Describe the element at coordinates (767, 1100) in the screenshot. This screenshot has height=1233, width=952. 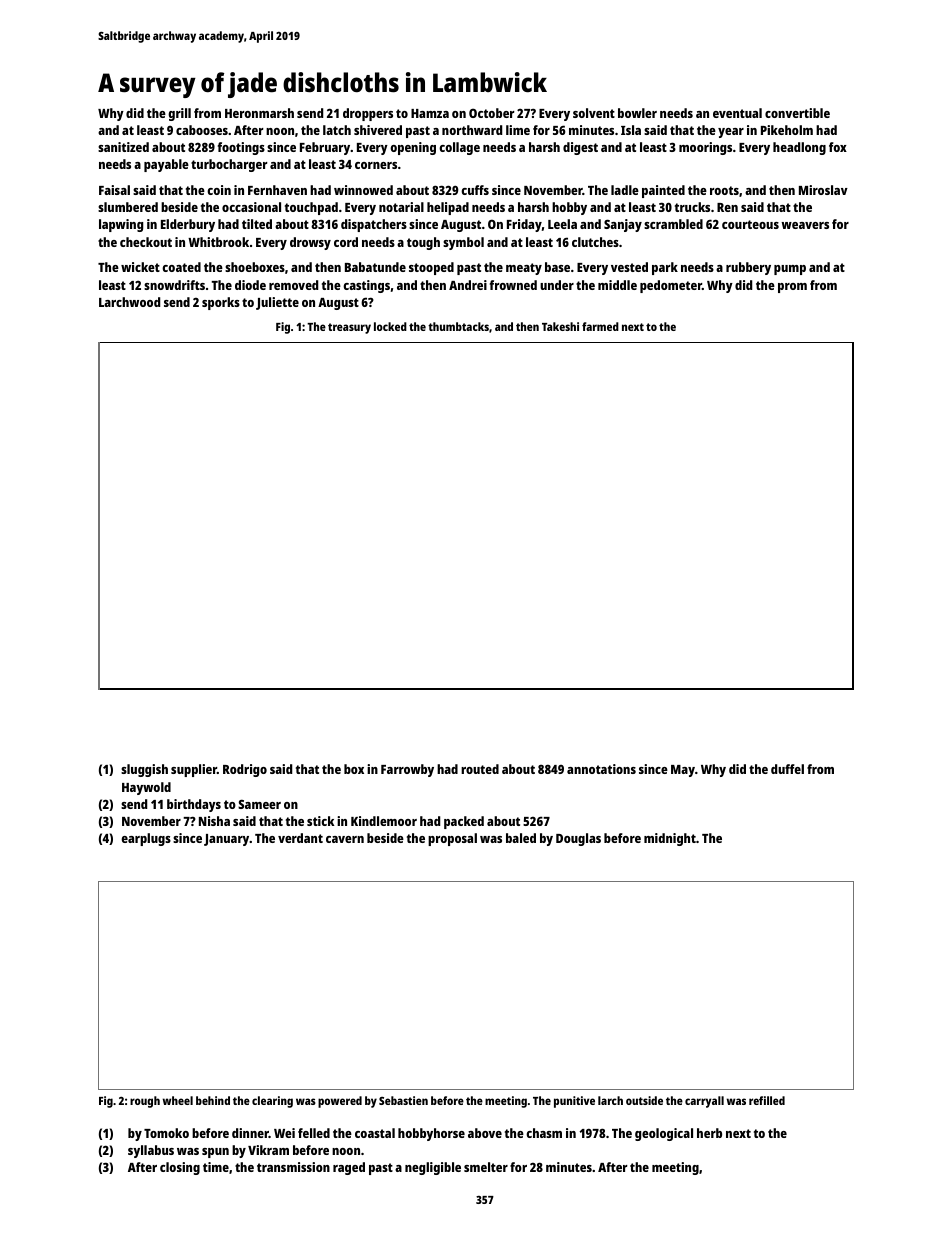
I see `refilled` at that location.
